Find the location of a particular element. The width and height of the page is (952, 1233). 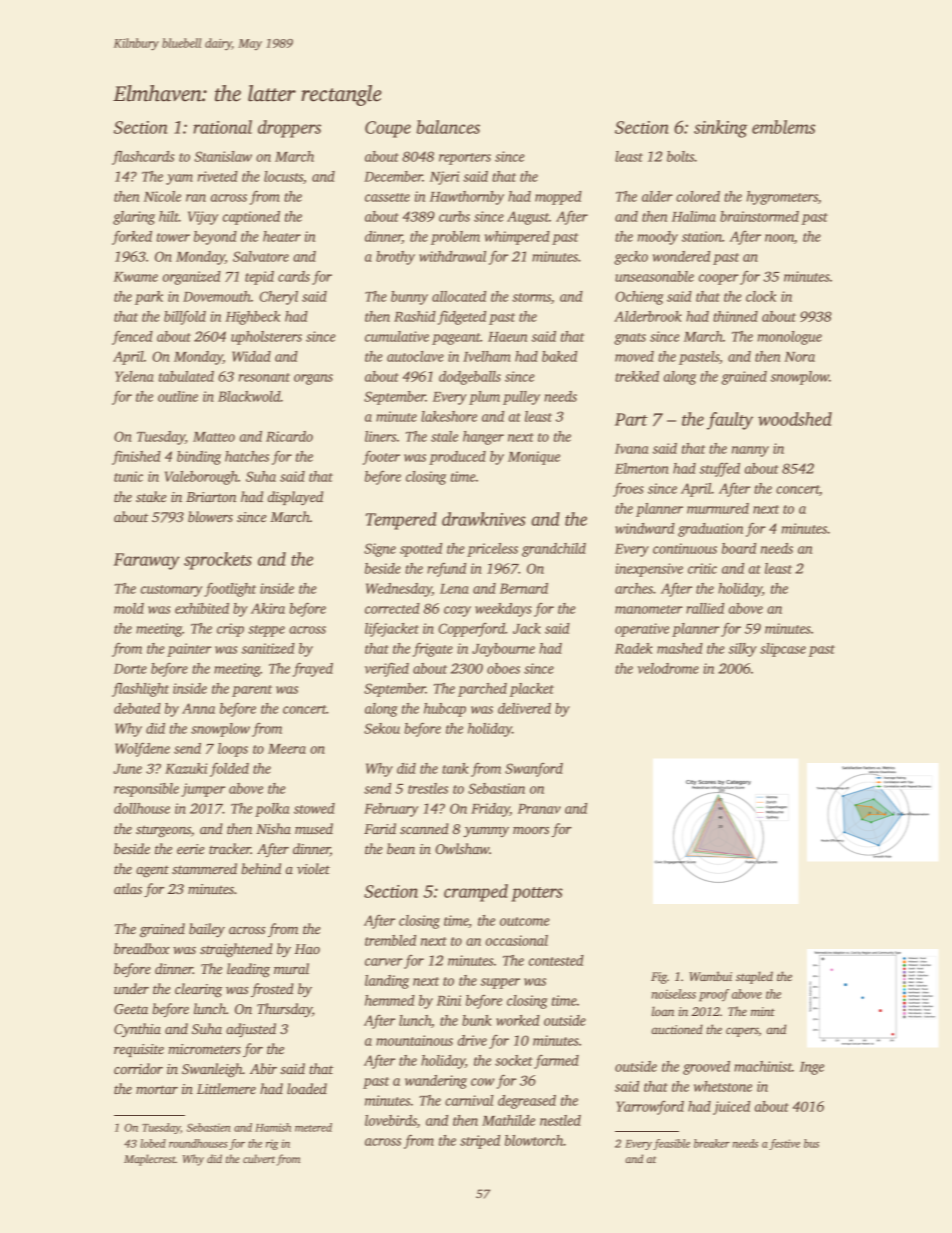

cassette is located at coordinates (387, 197).
